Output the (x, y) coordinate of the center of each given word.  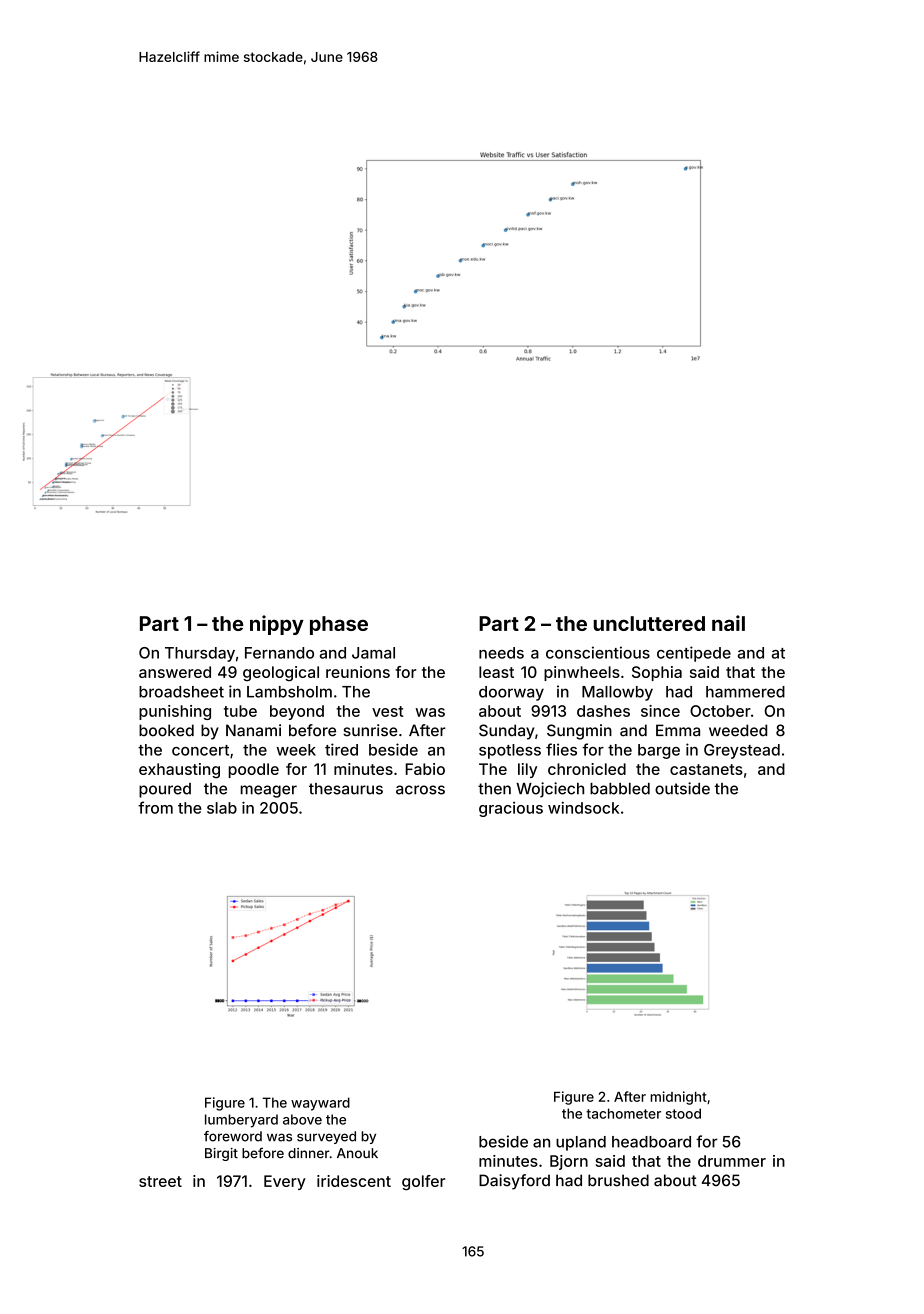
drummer (732, 1161)
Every (285, 1182)
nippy (277, 625)
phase (339, 625)
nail (728, 623)
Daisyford (514, 1182)
